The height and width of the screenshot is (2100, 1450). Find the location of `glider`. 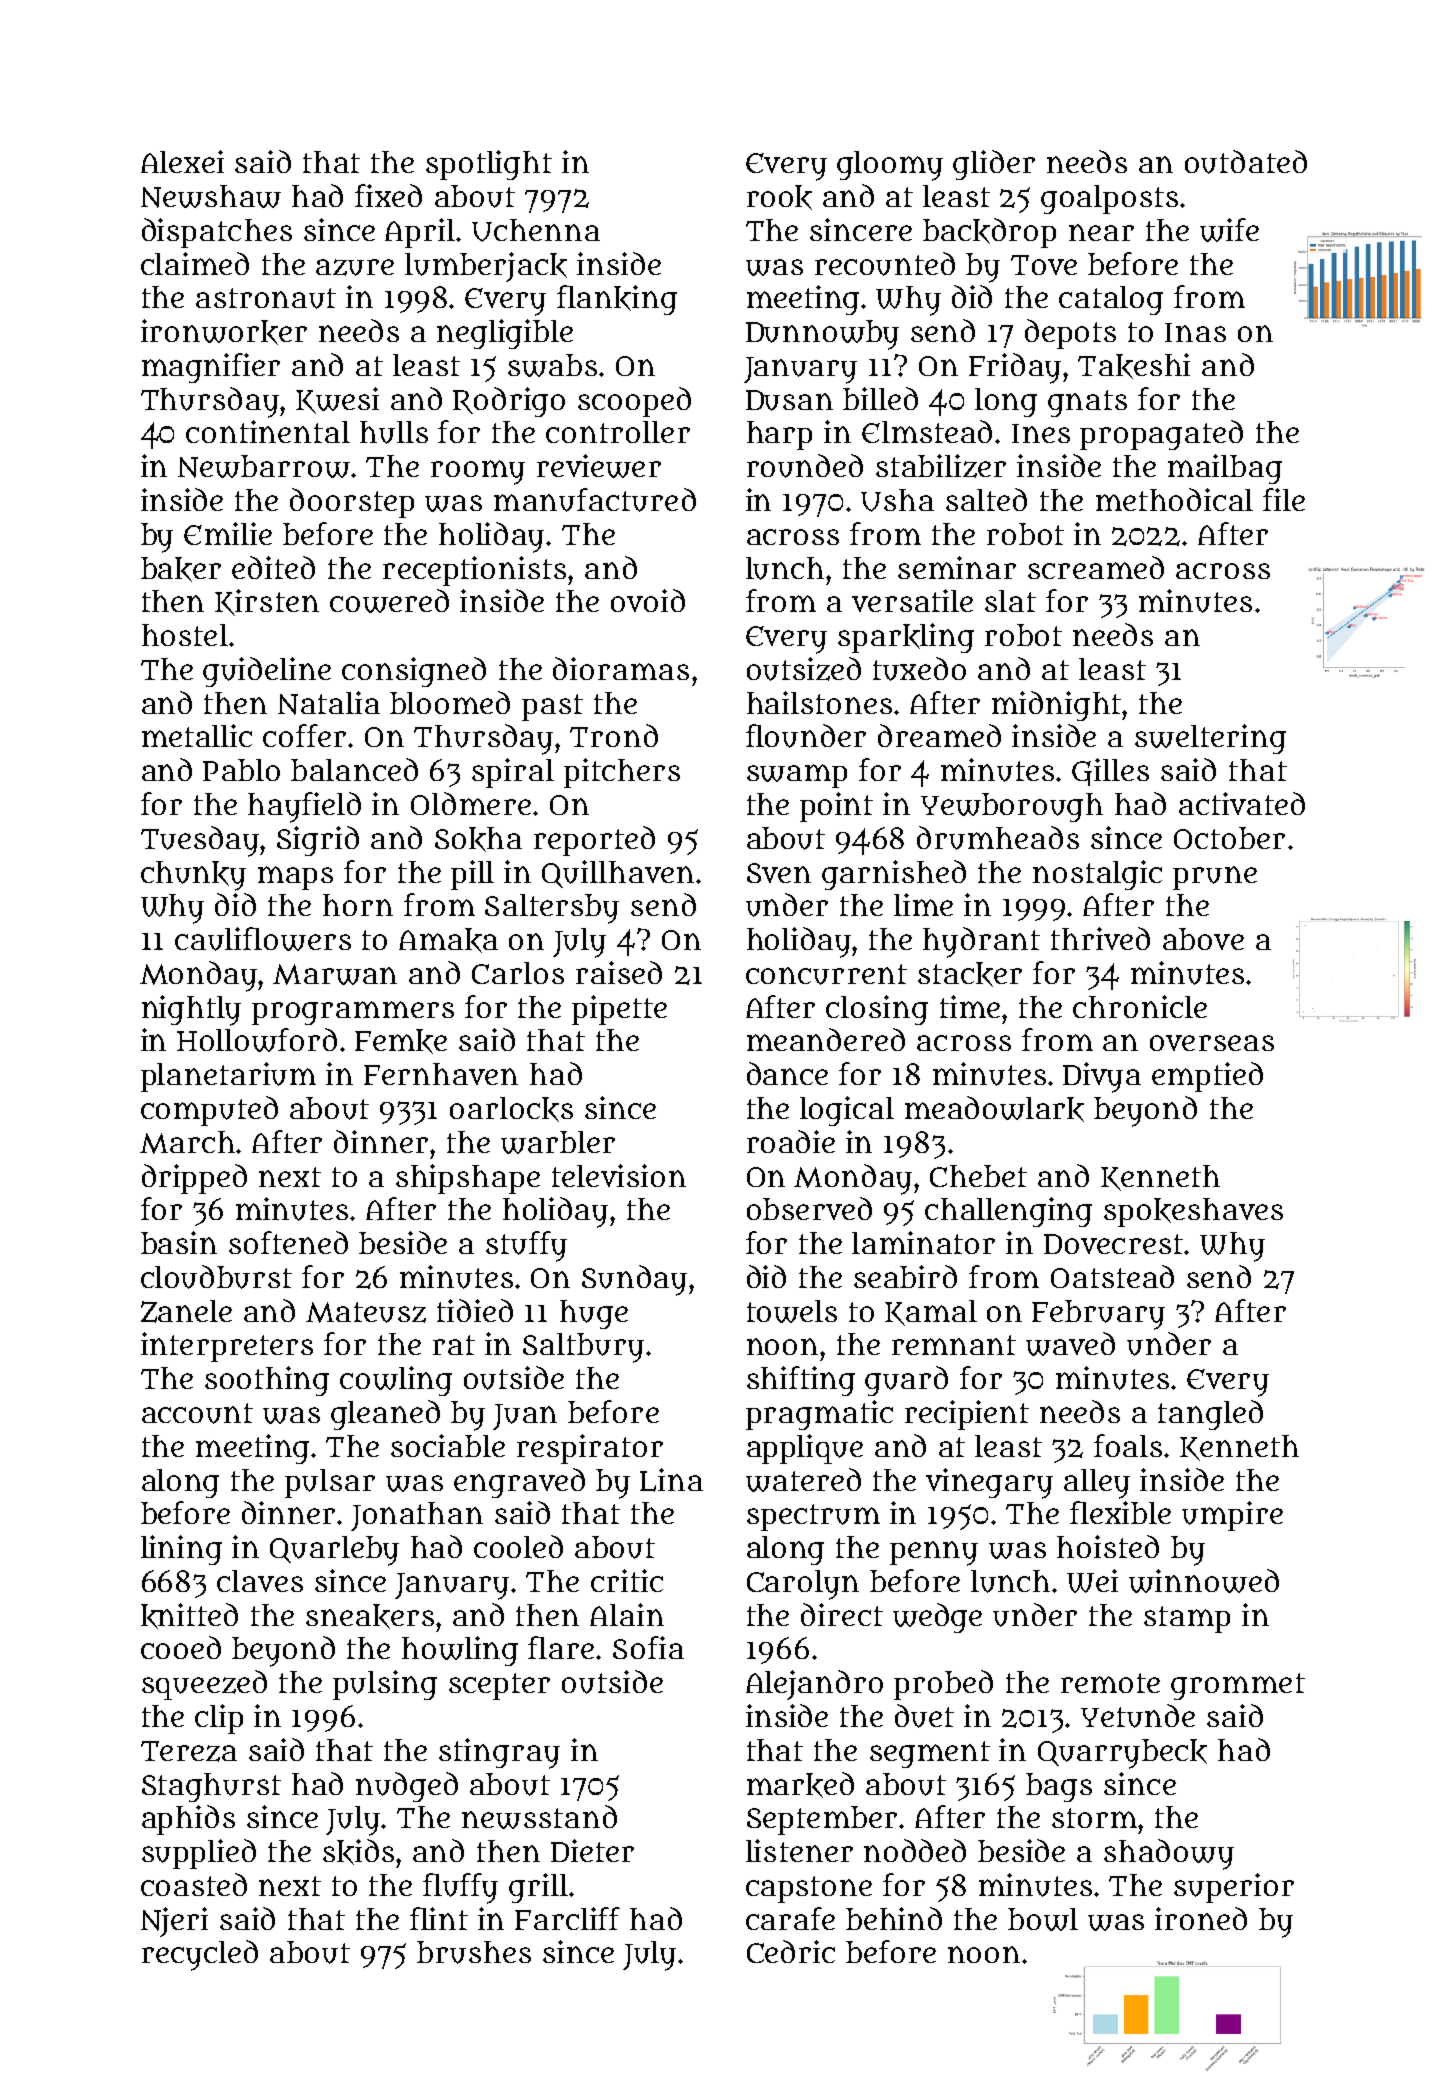

glider is located at coordinates (994, 165).
